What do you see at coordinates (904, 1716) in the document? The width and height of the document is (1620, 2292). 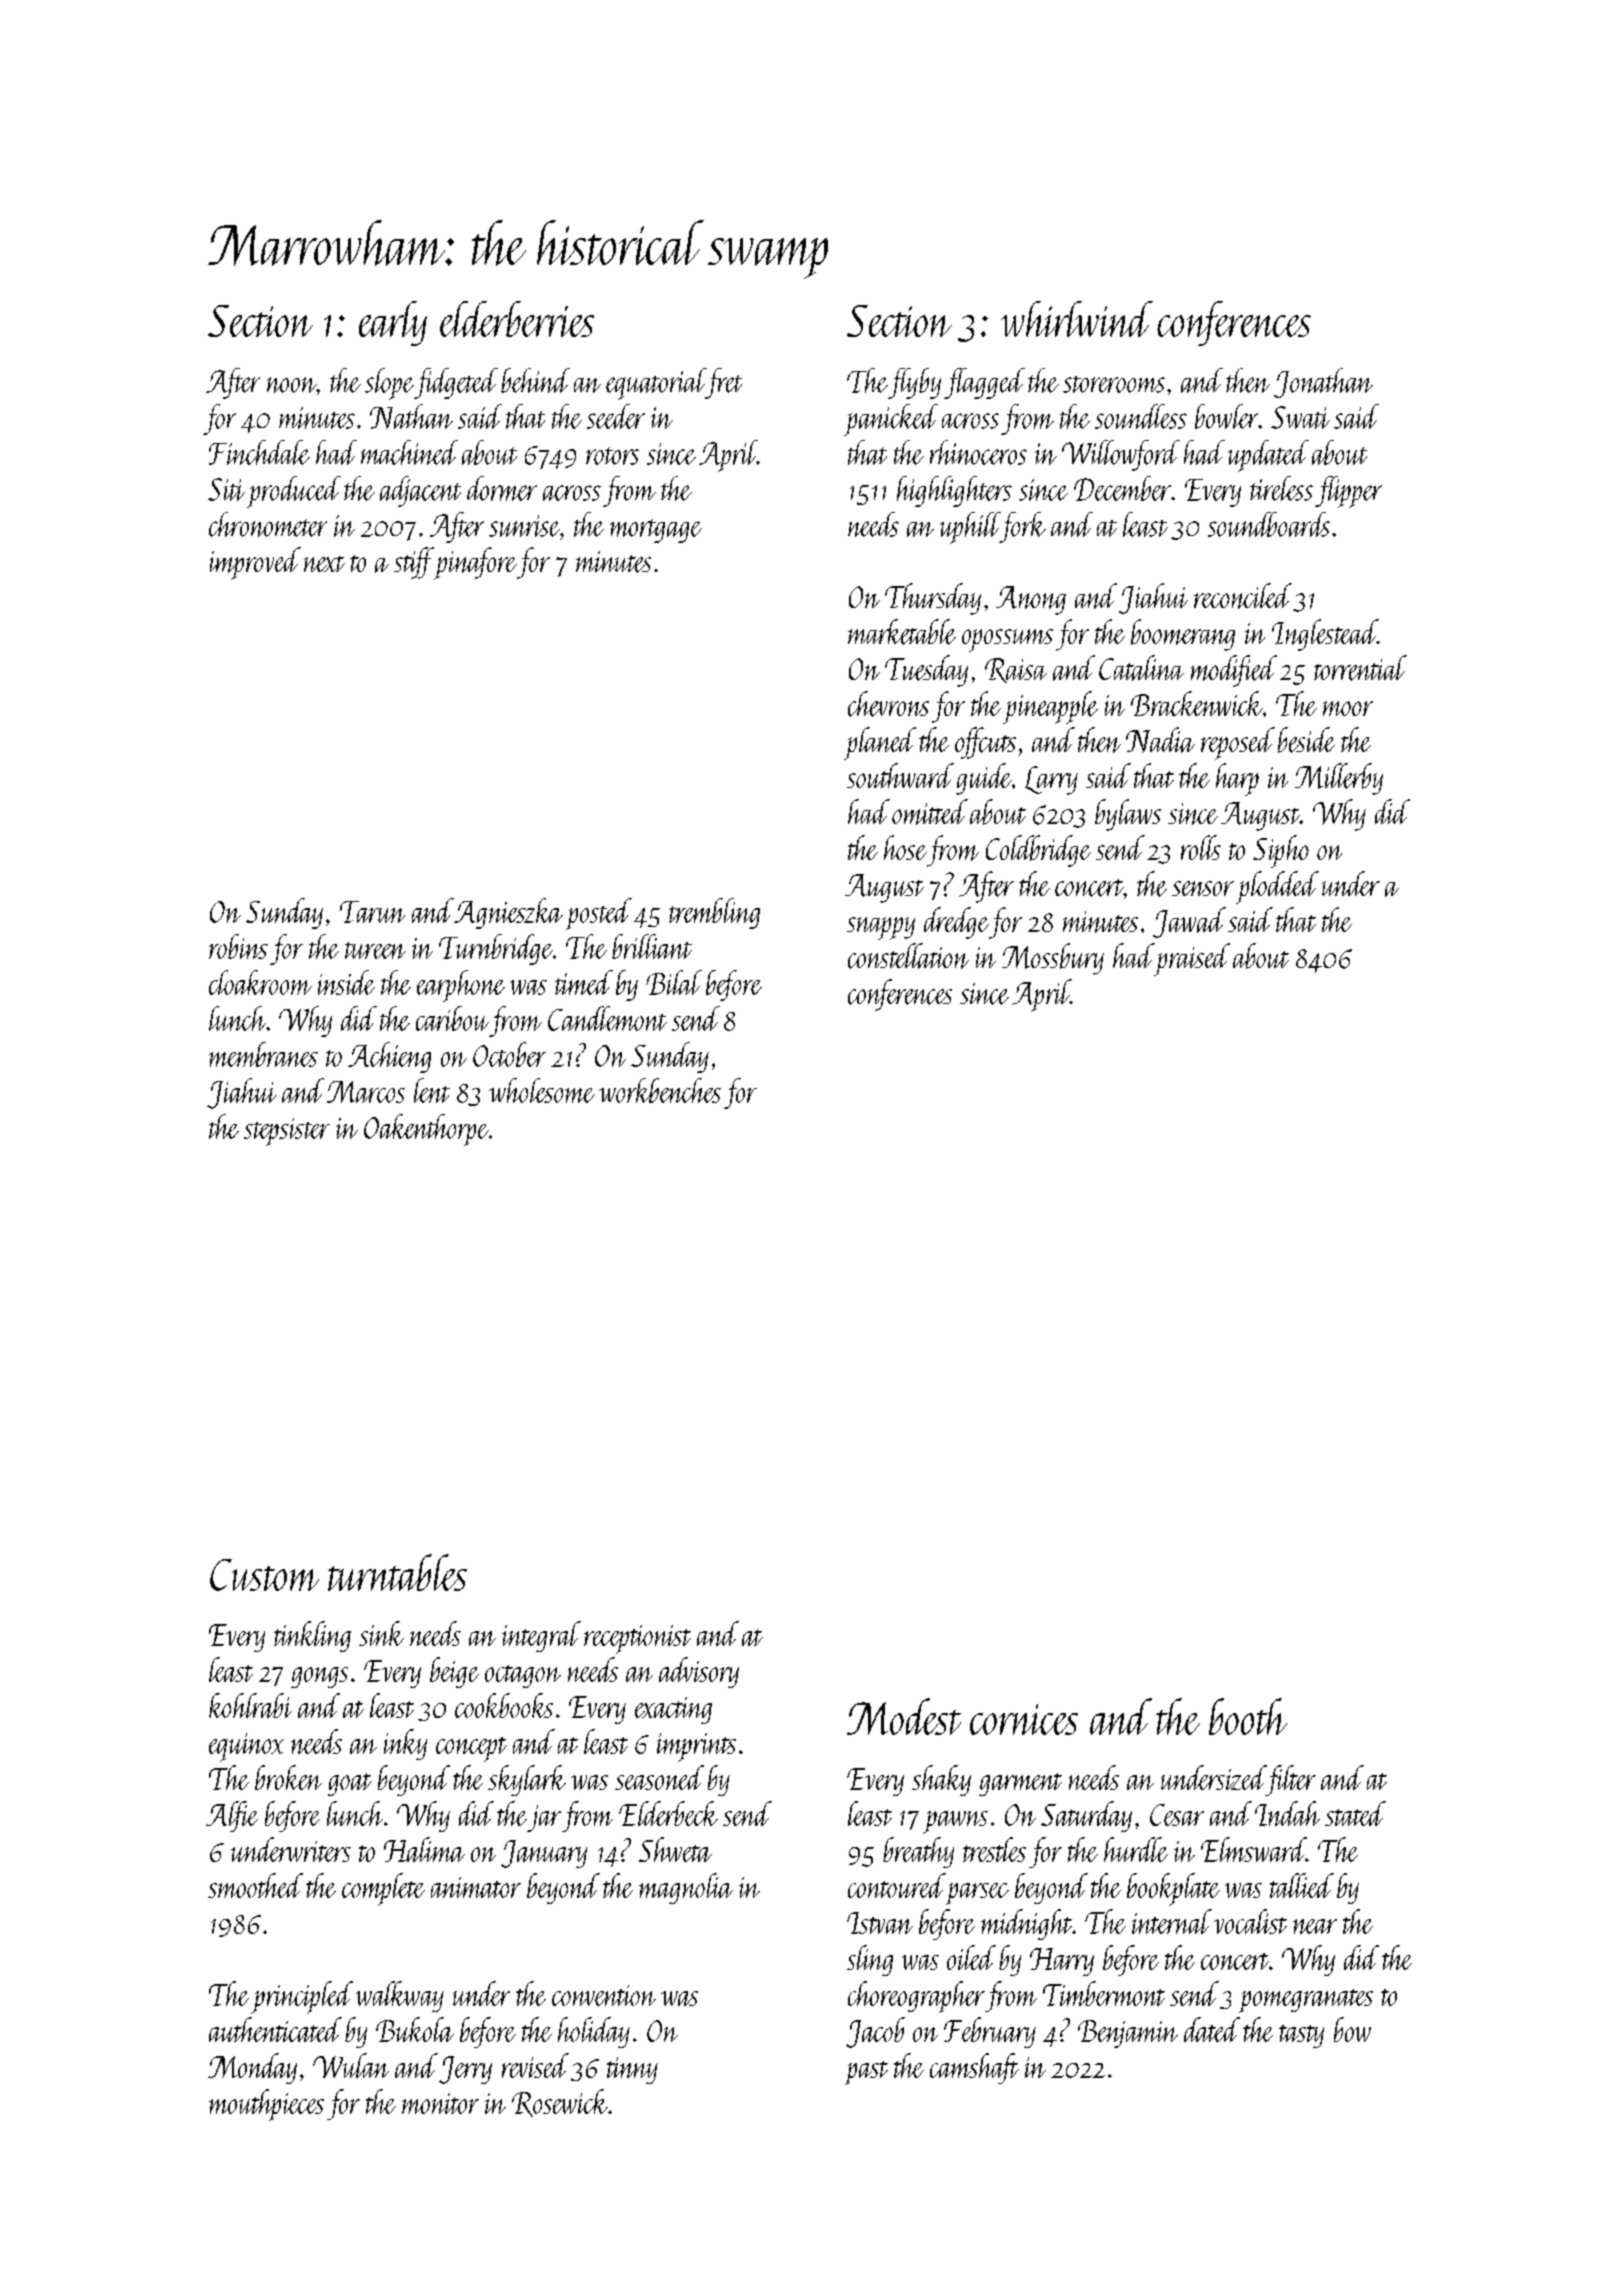 I see `Modest` at bounding box center [904, 1716].
